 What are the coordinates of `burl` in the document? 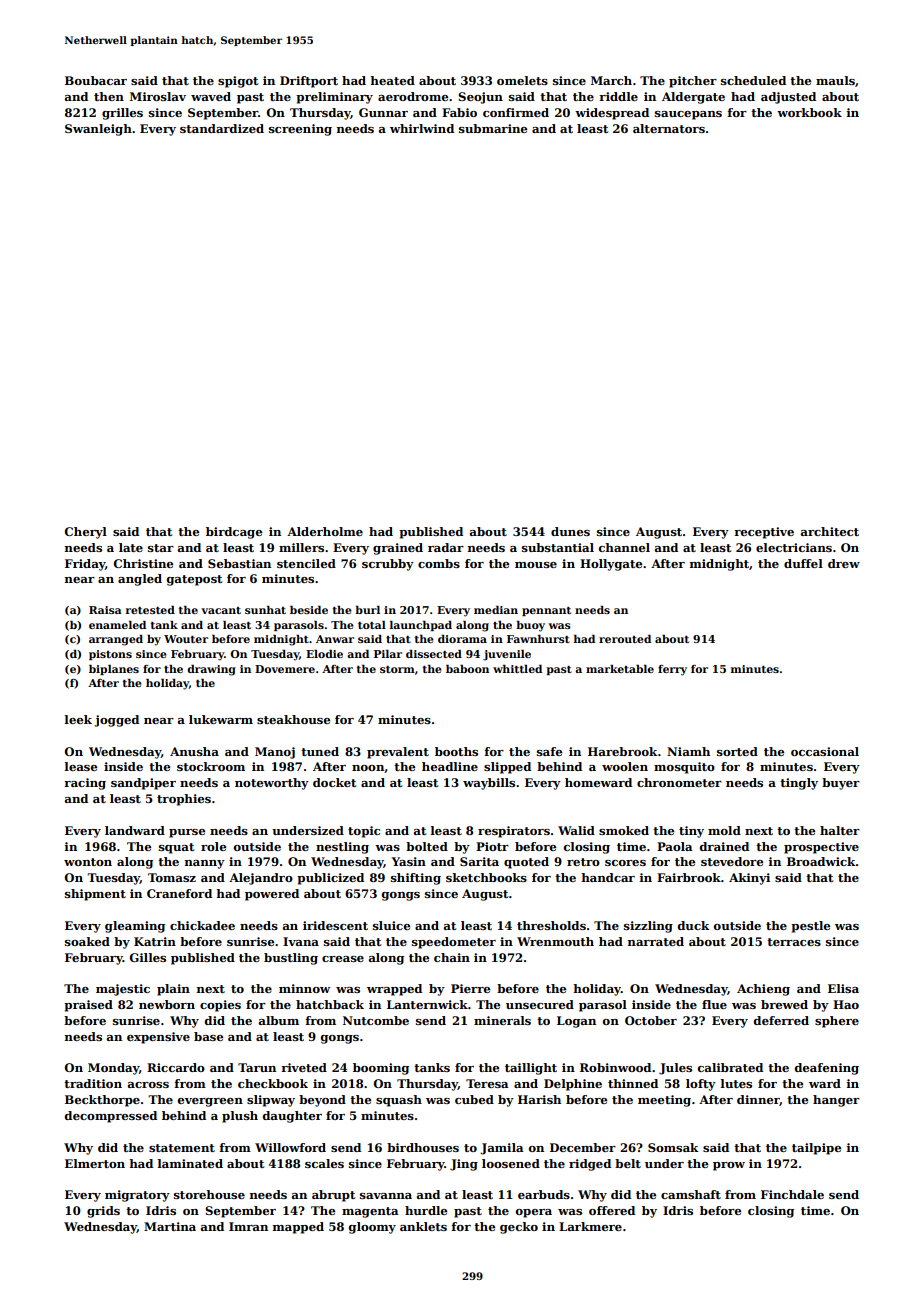 It's located at (367, 610).
